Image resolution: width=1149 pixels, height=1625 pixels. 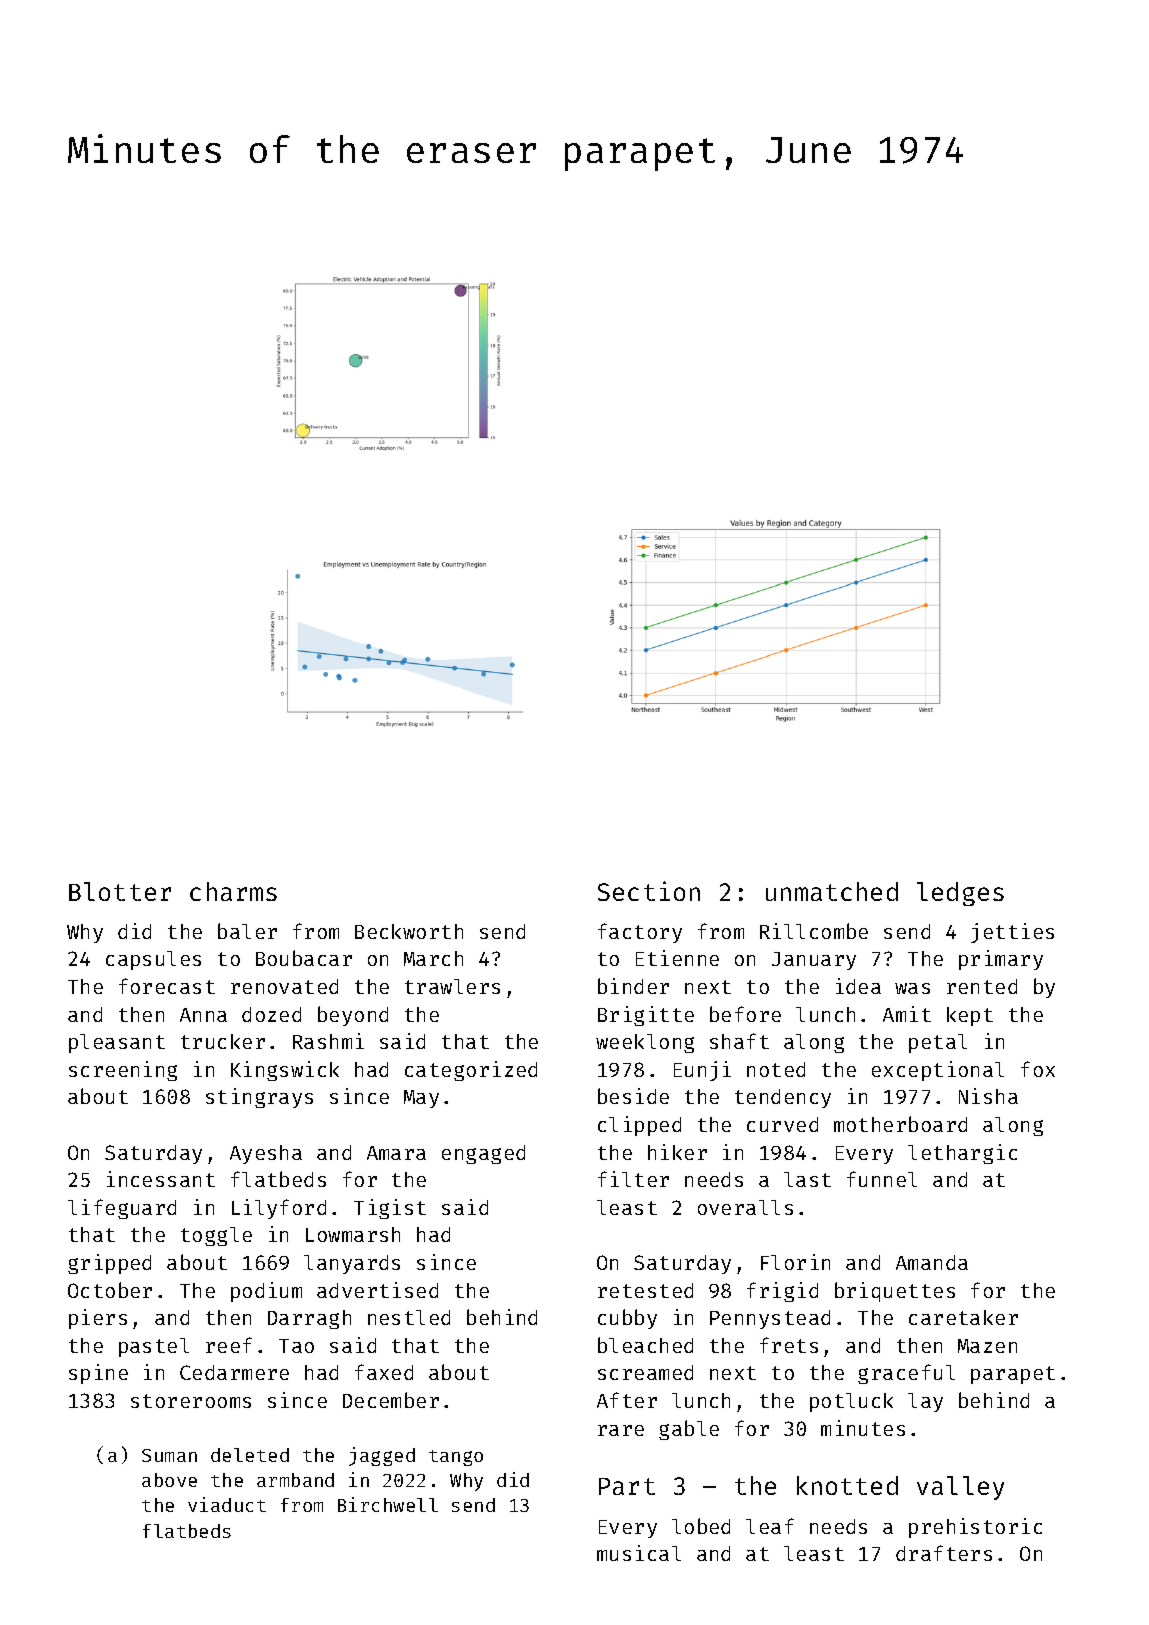 I want to click on clipped, so click(x=639, y=1126).
